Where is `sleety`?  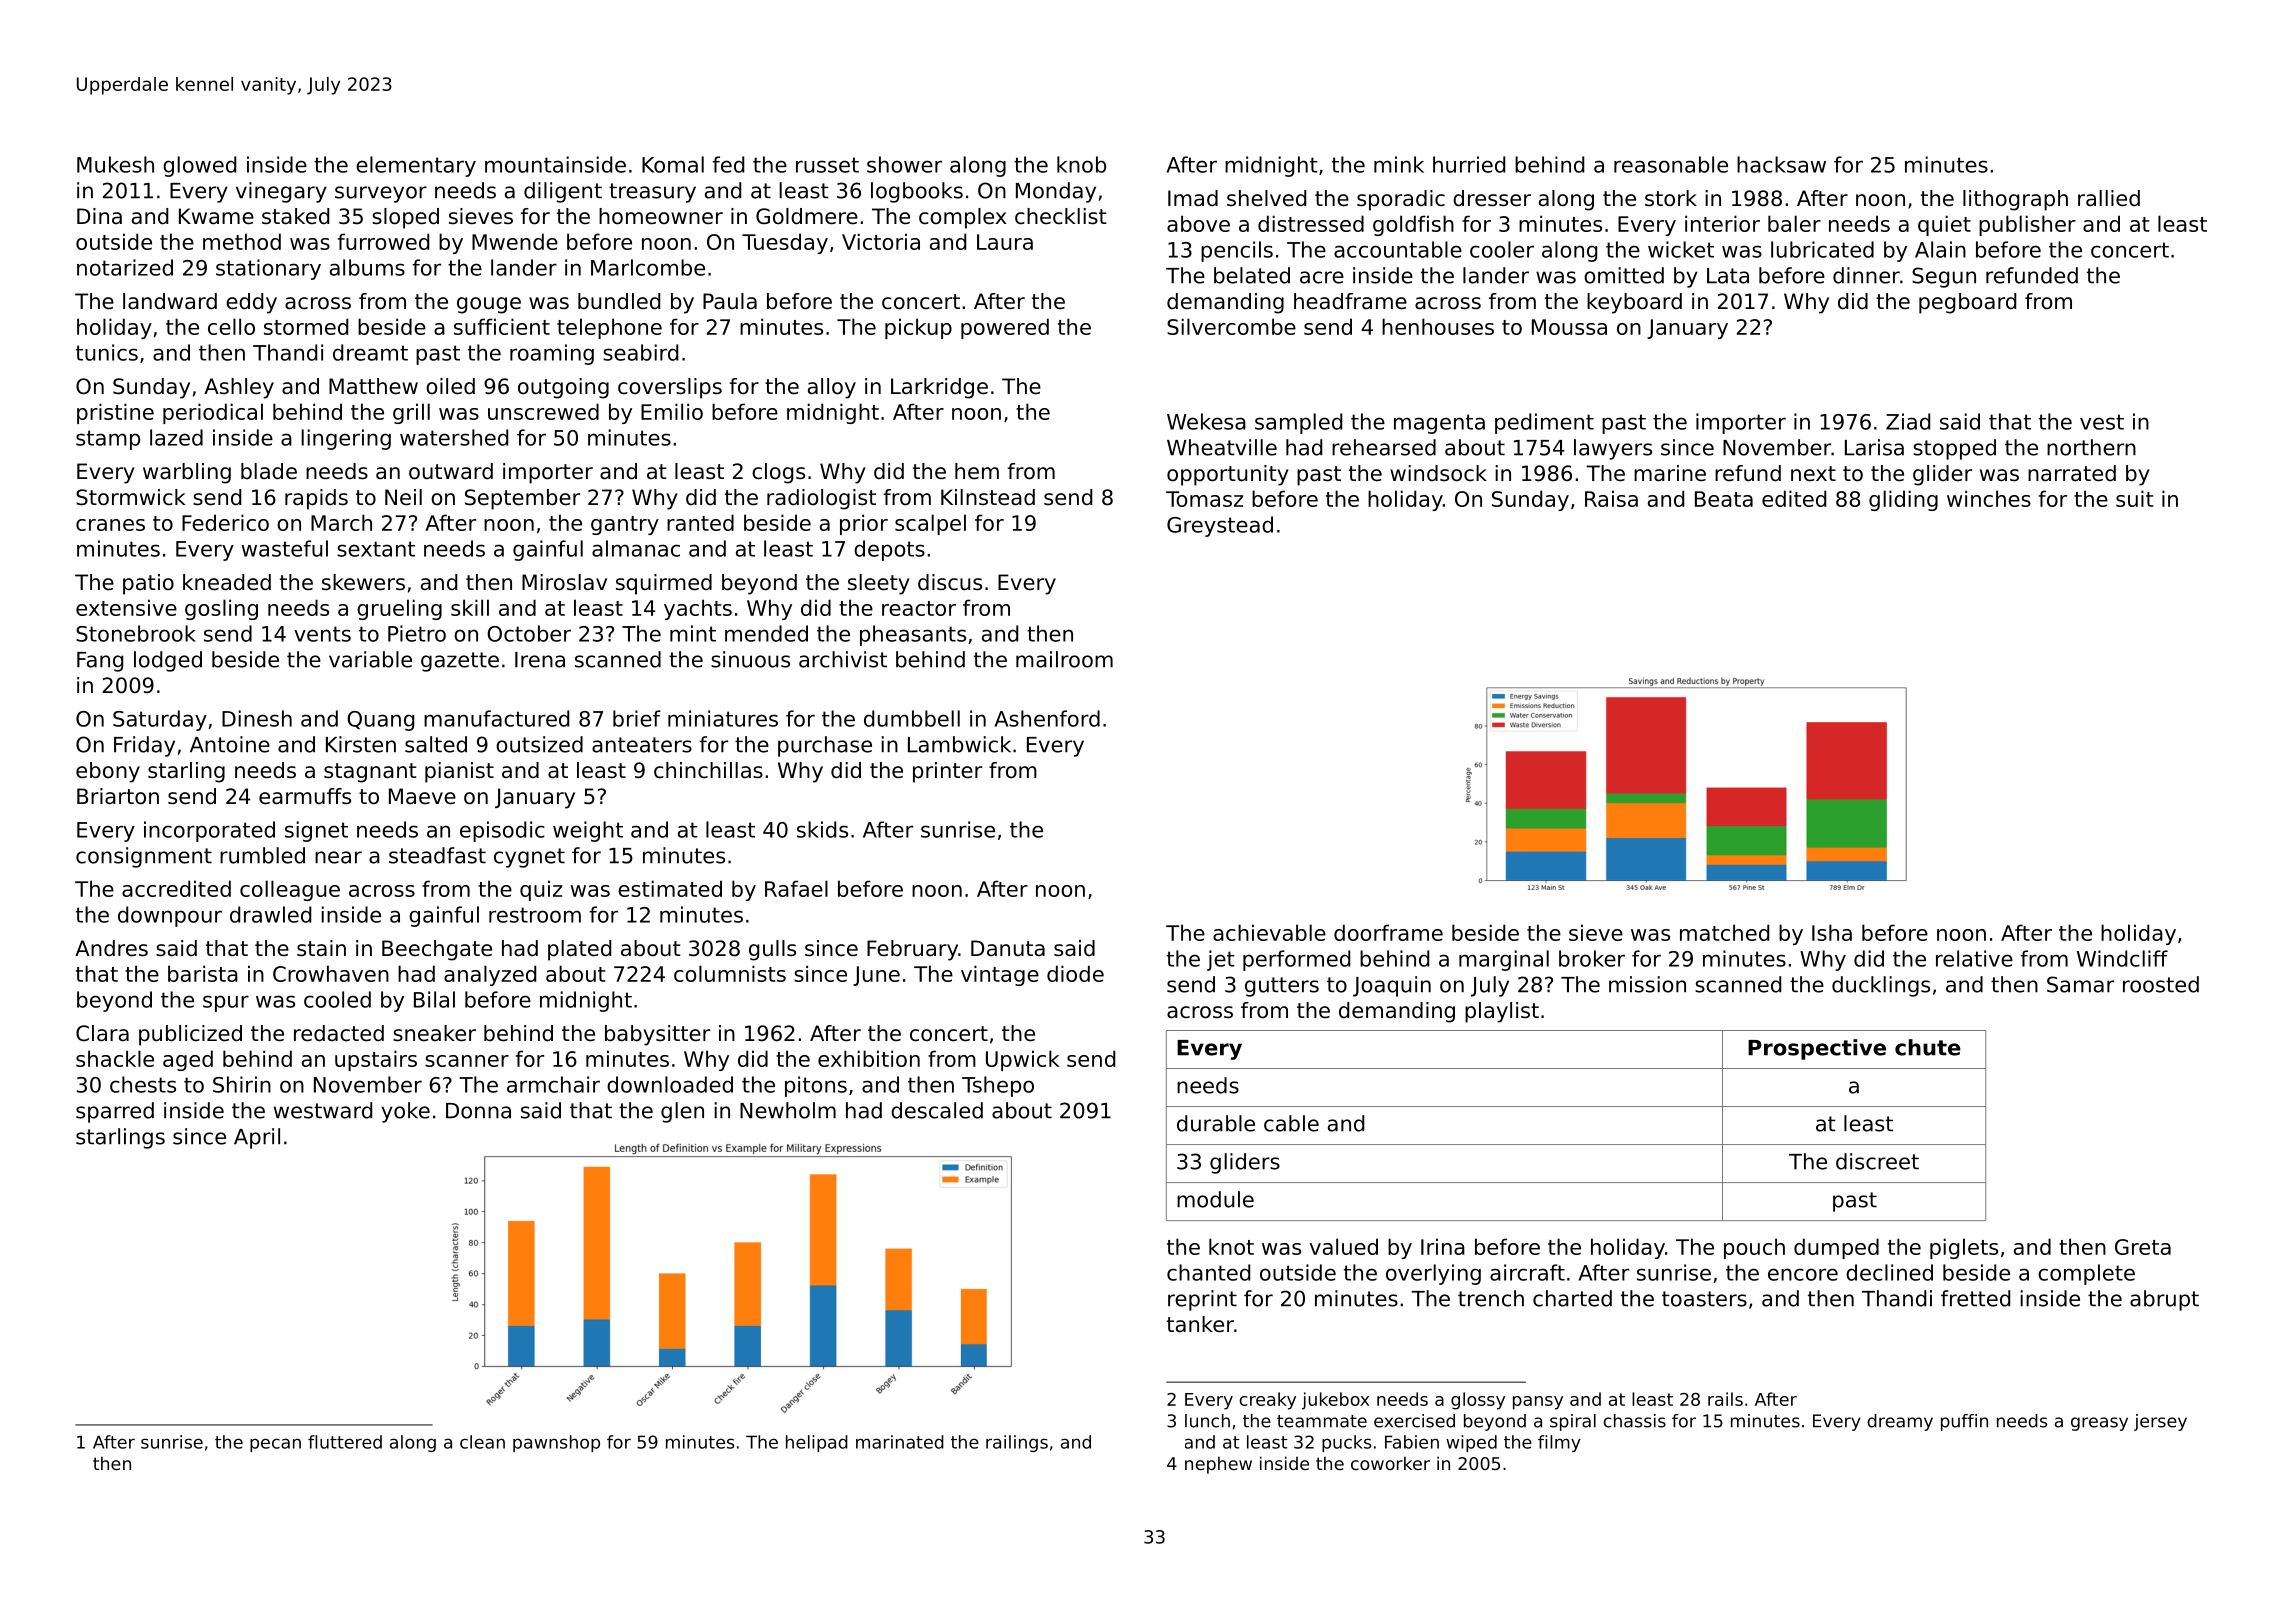 sleety is located at coordinates (879, 584).
